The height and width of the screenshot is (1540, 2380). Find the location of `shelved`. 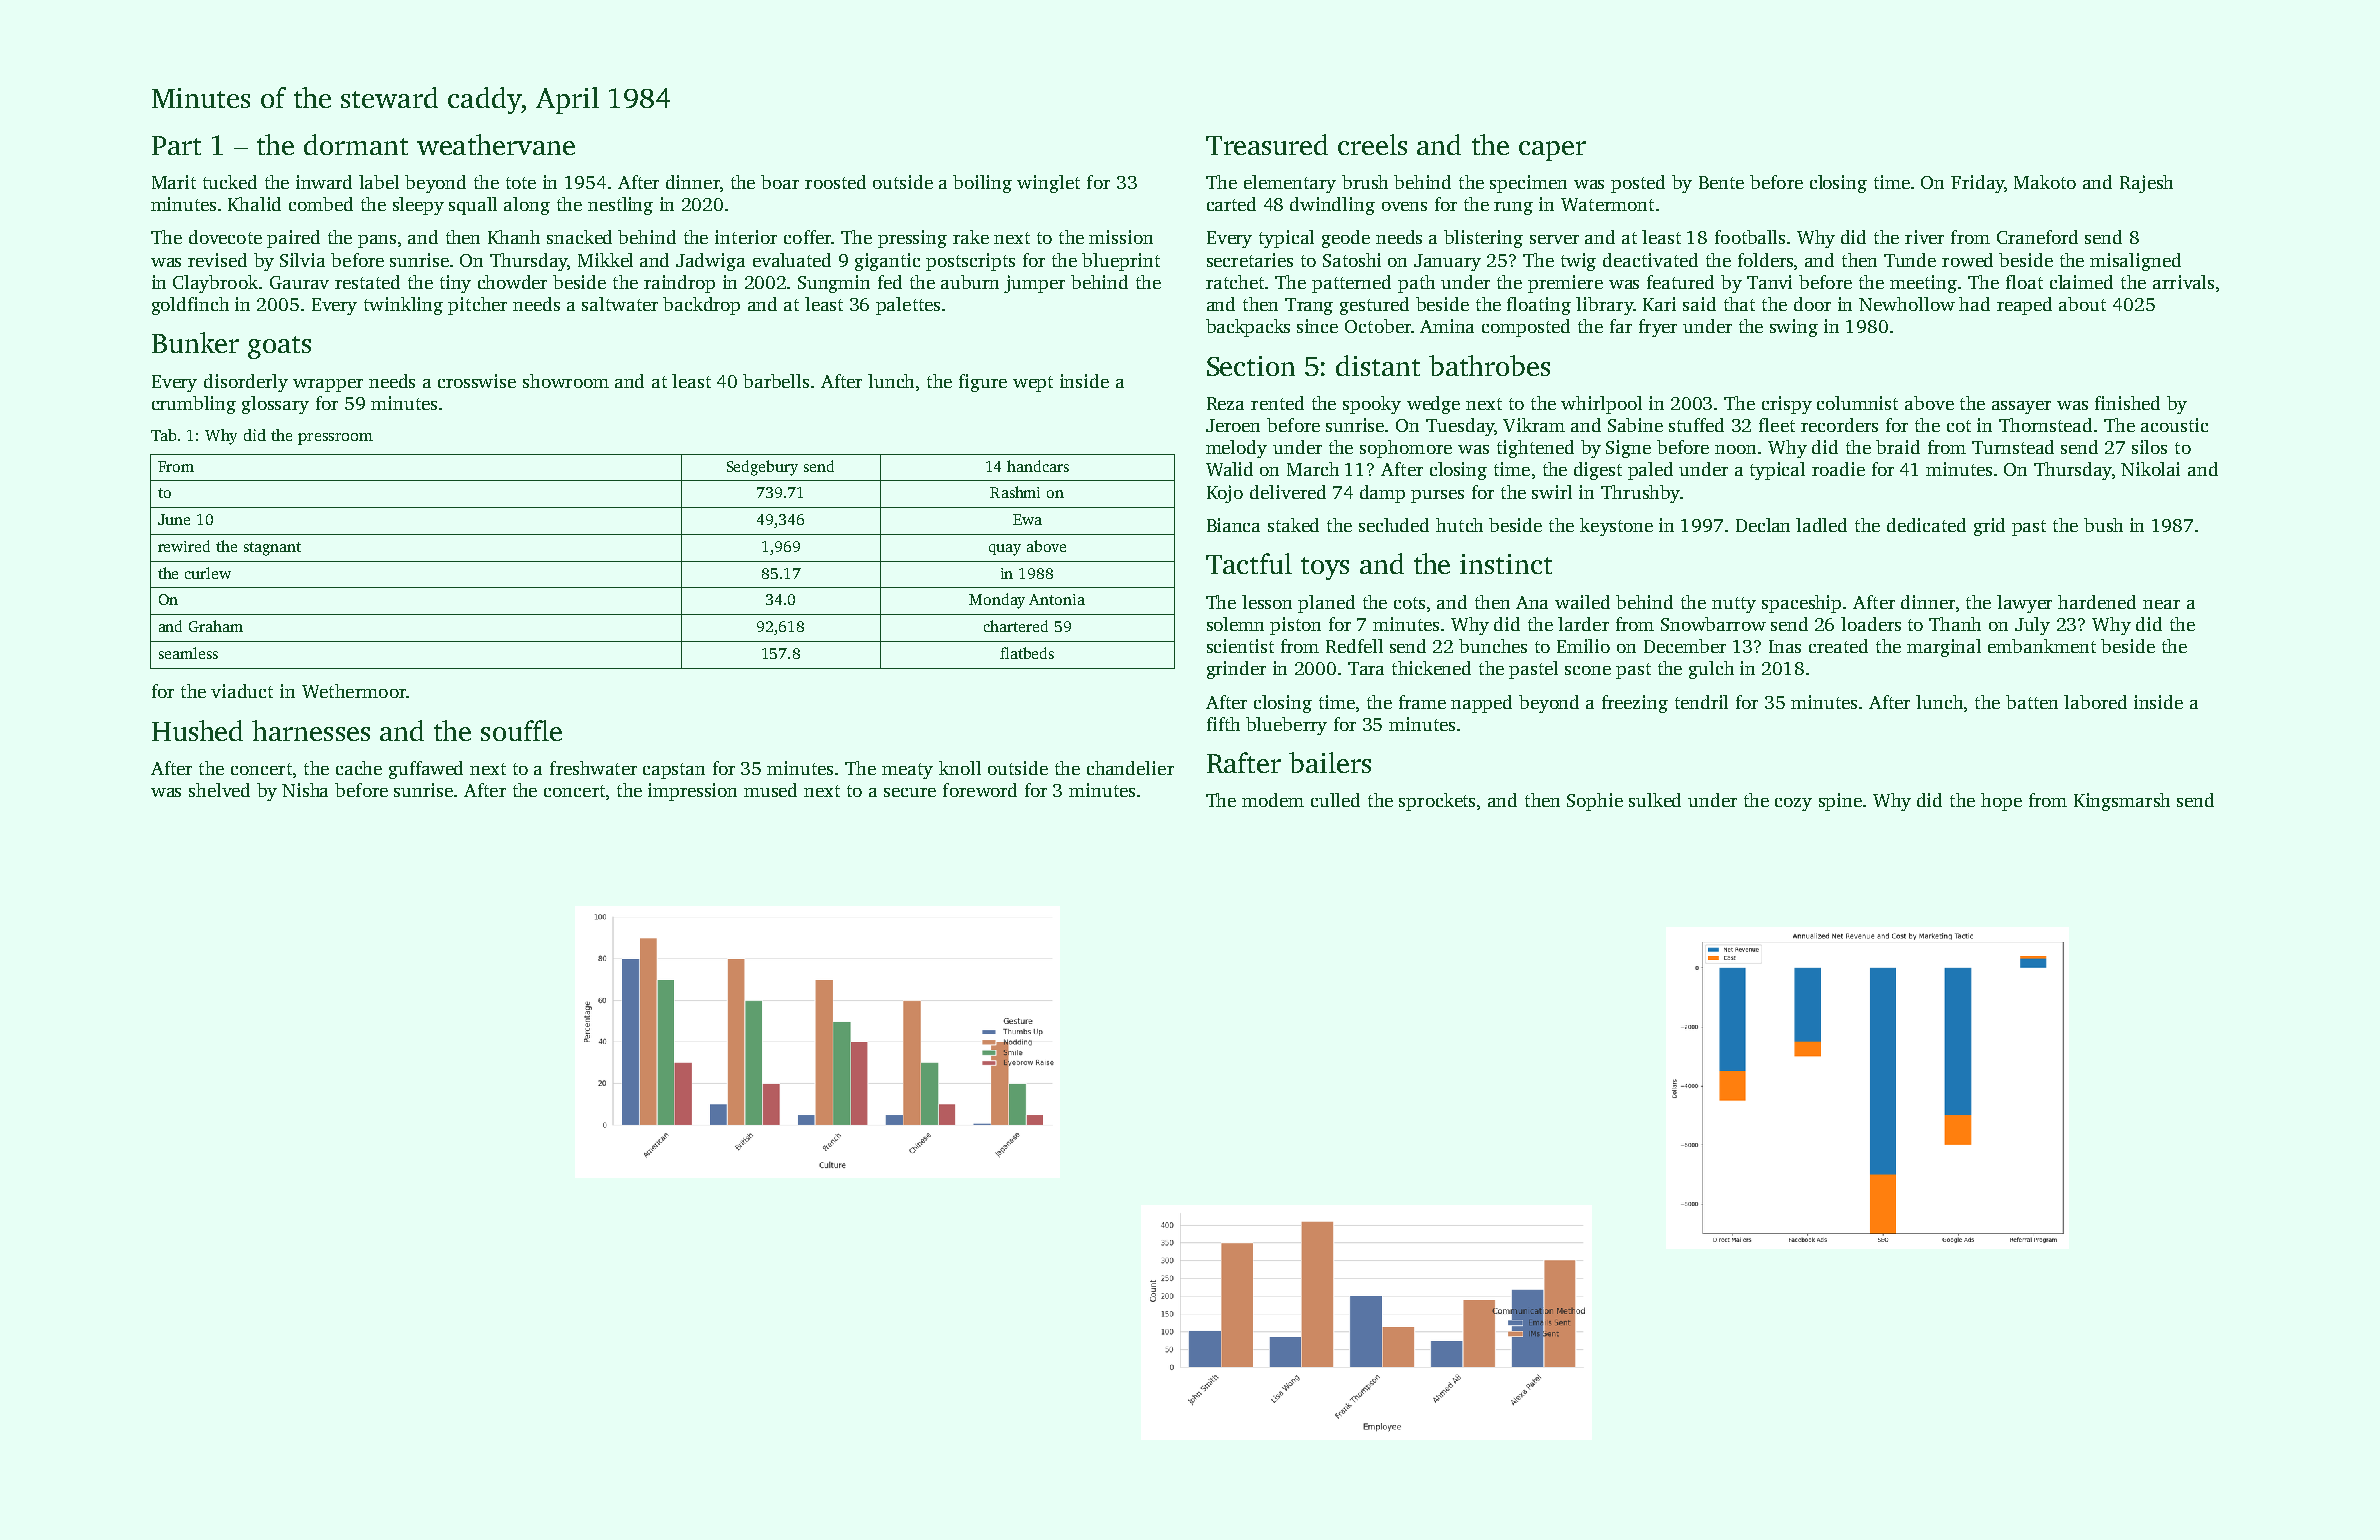

shelved is located at coordinates (219, 790).
